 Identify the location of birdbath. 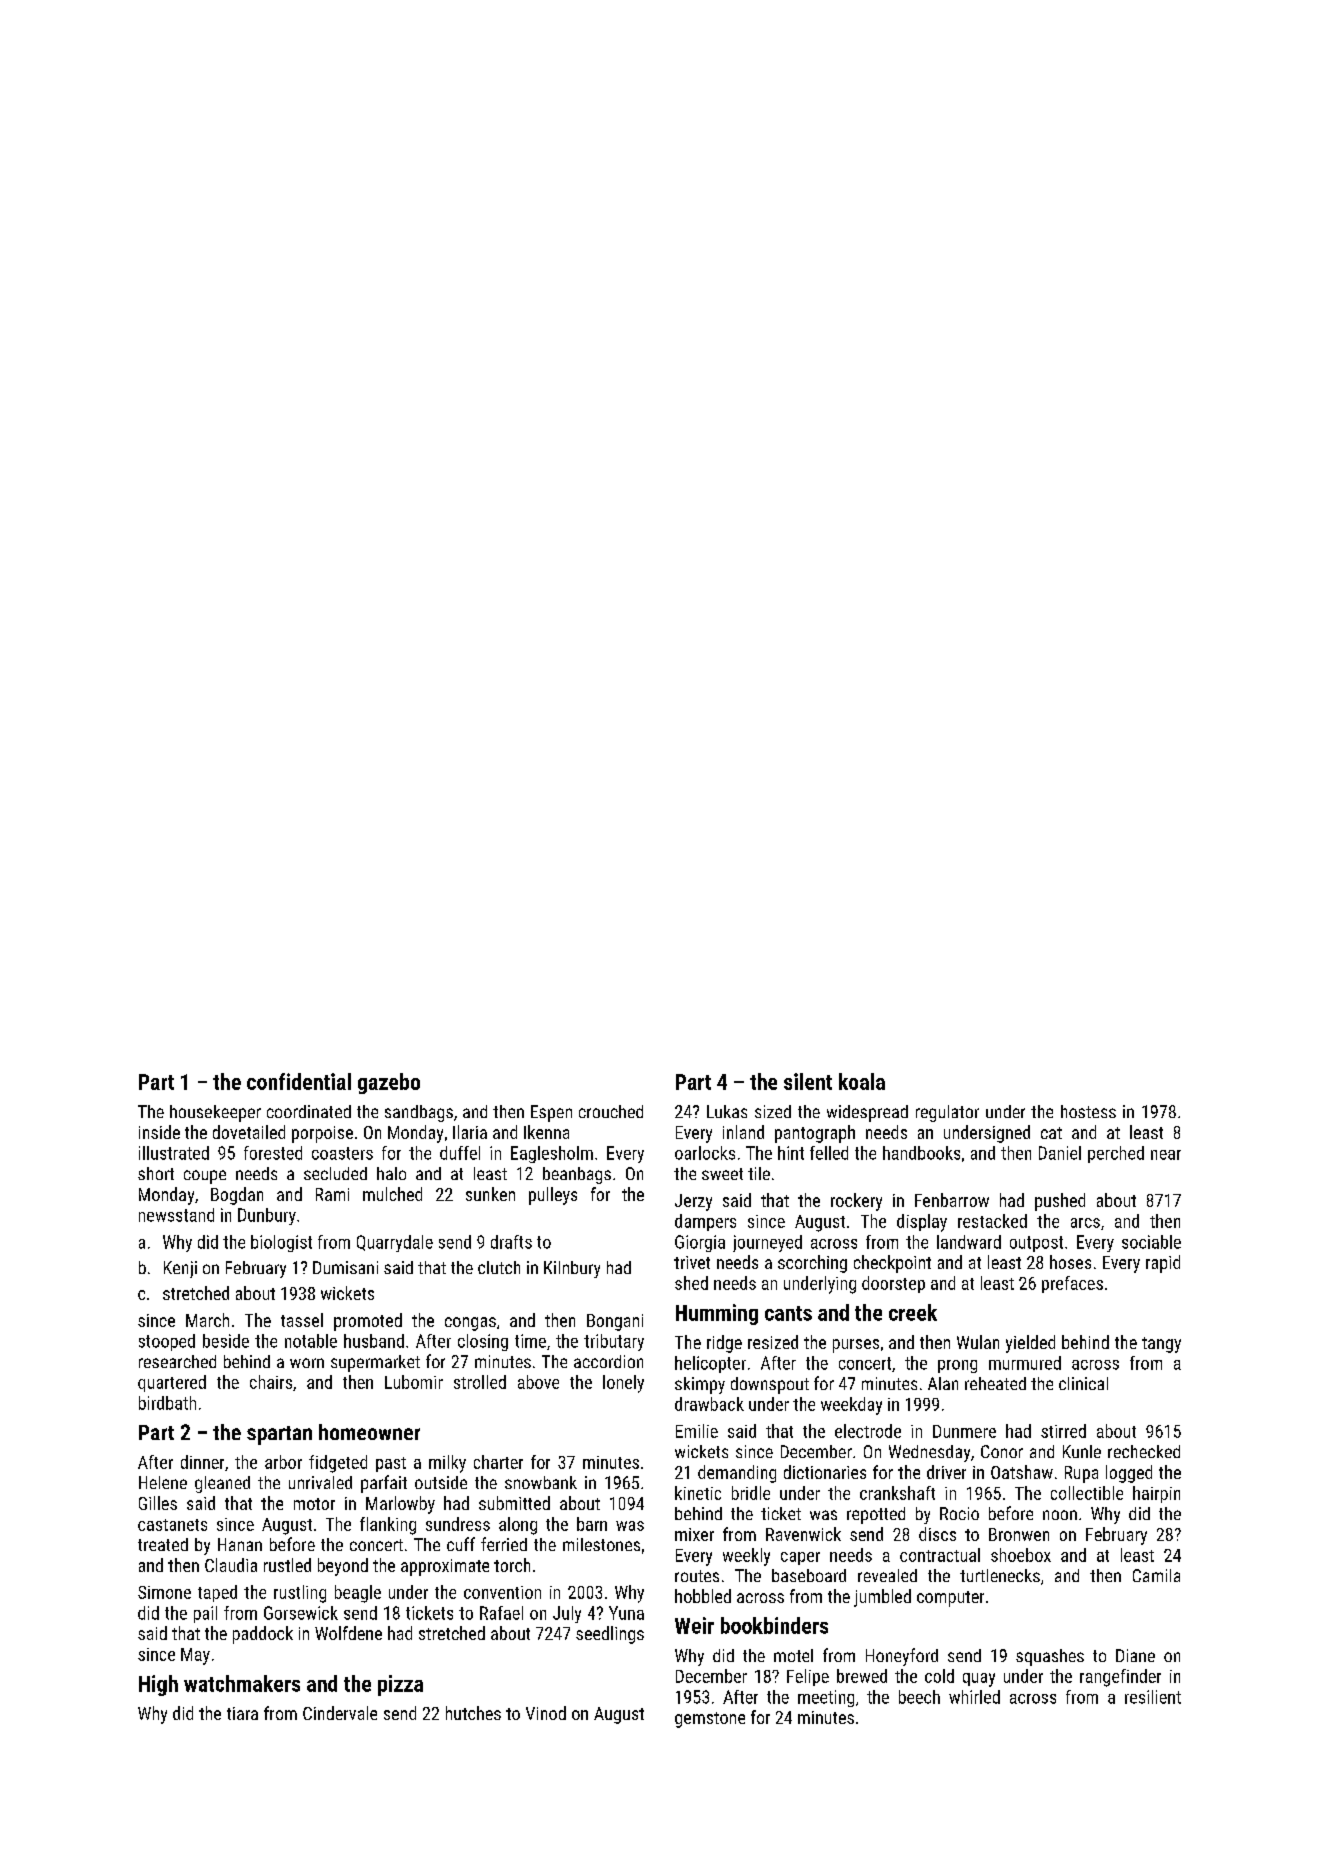
(167, 1403).
